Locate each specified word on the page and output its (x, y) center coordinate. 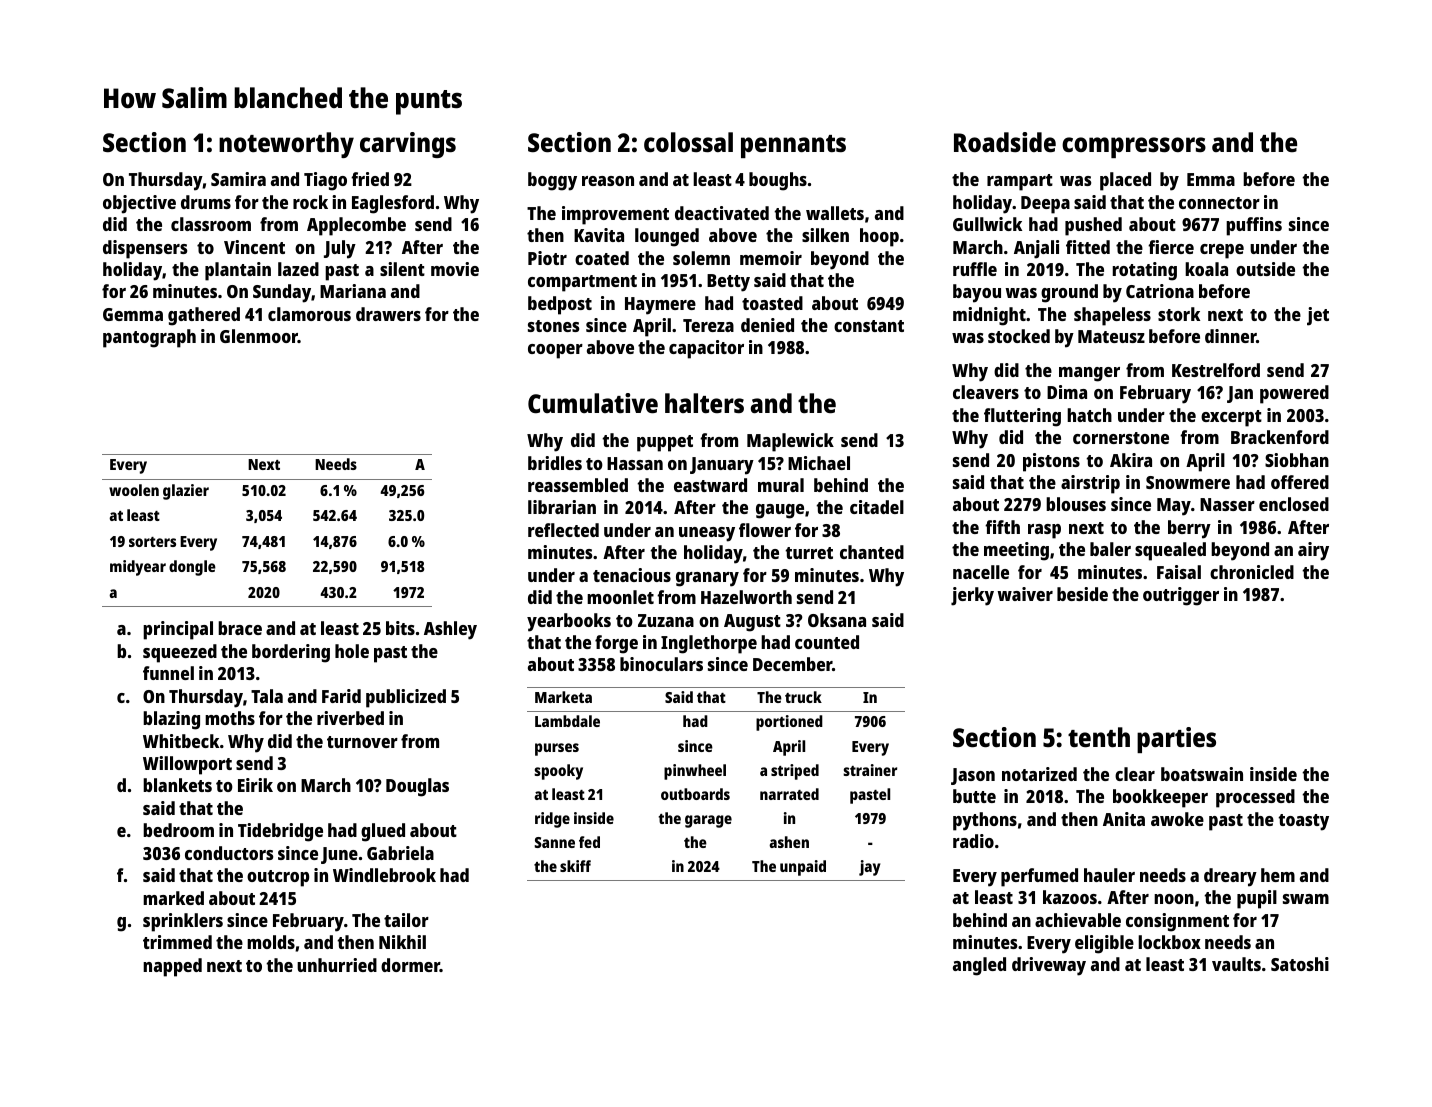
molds (271, 942)
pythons (985, 821)
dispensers (145, 249)
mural (781, 485)
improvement (615, 215)
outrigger (1181, 596)
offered (1300, 482)
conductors (229, 853)
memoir (771, 258)
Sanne (555, 842)
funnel (168, 673)
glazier (186, 492)
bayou (977, 293)
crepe (1222, 251)
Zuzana (666, 620)
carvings (408, 145)
